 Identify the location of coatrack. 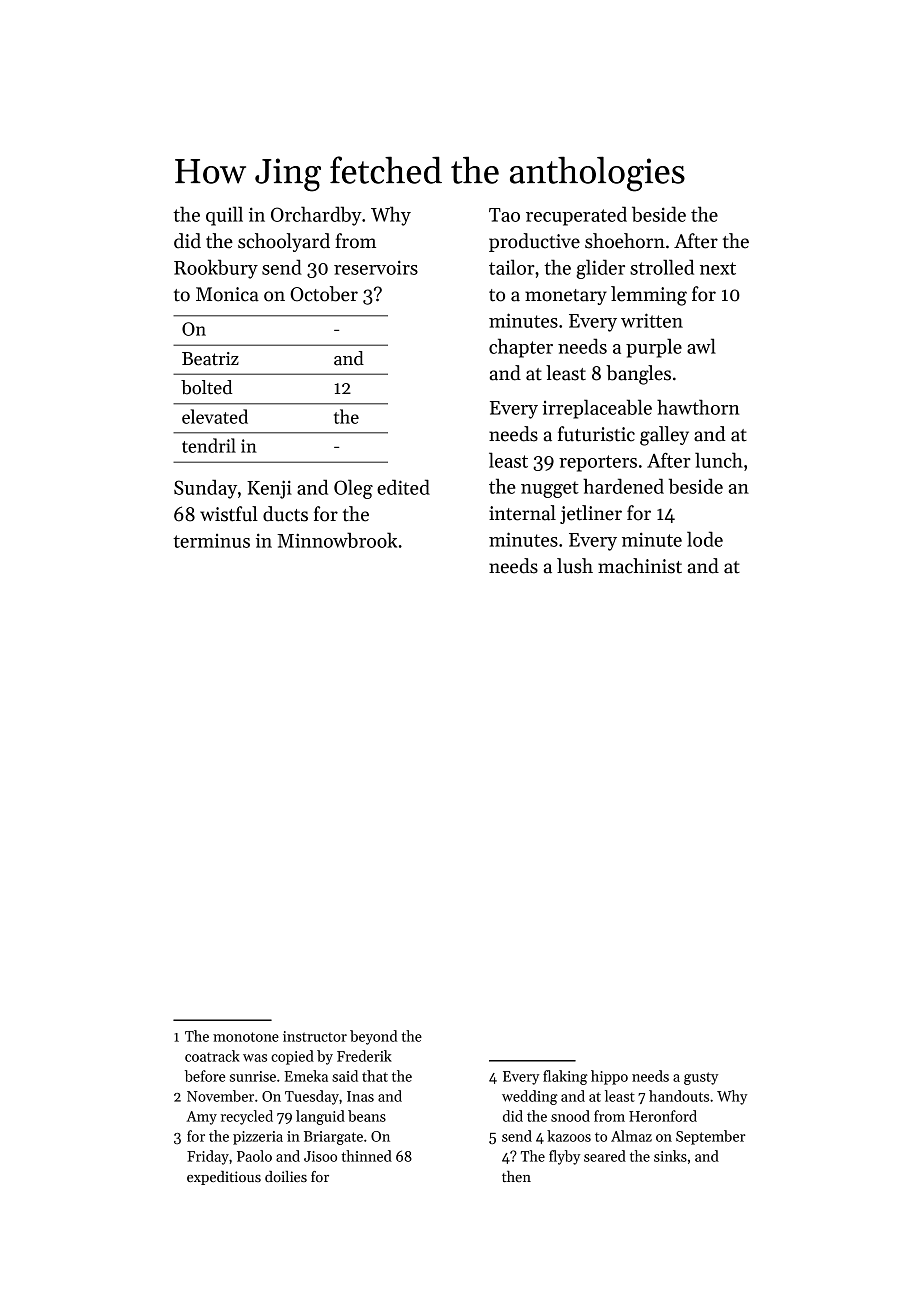
(212, 1056).
